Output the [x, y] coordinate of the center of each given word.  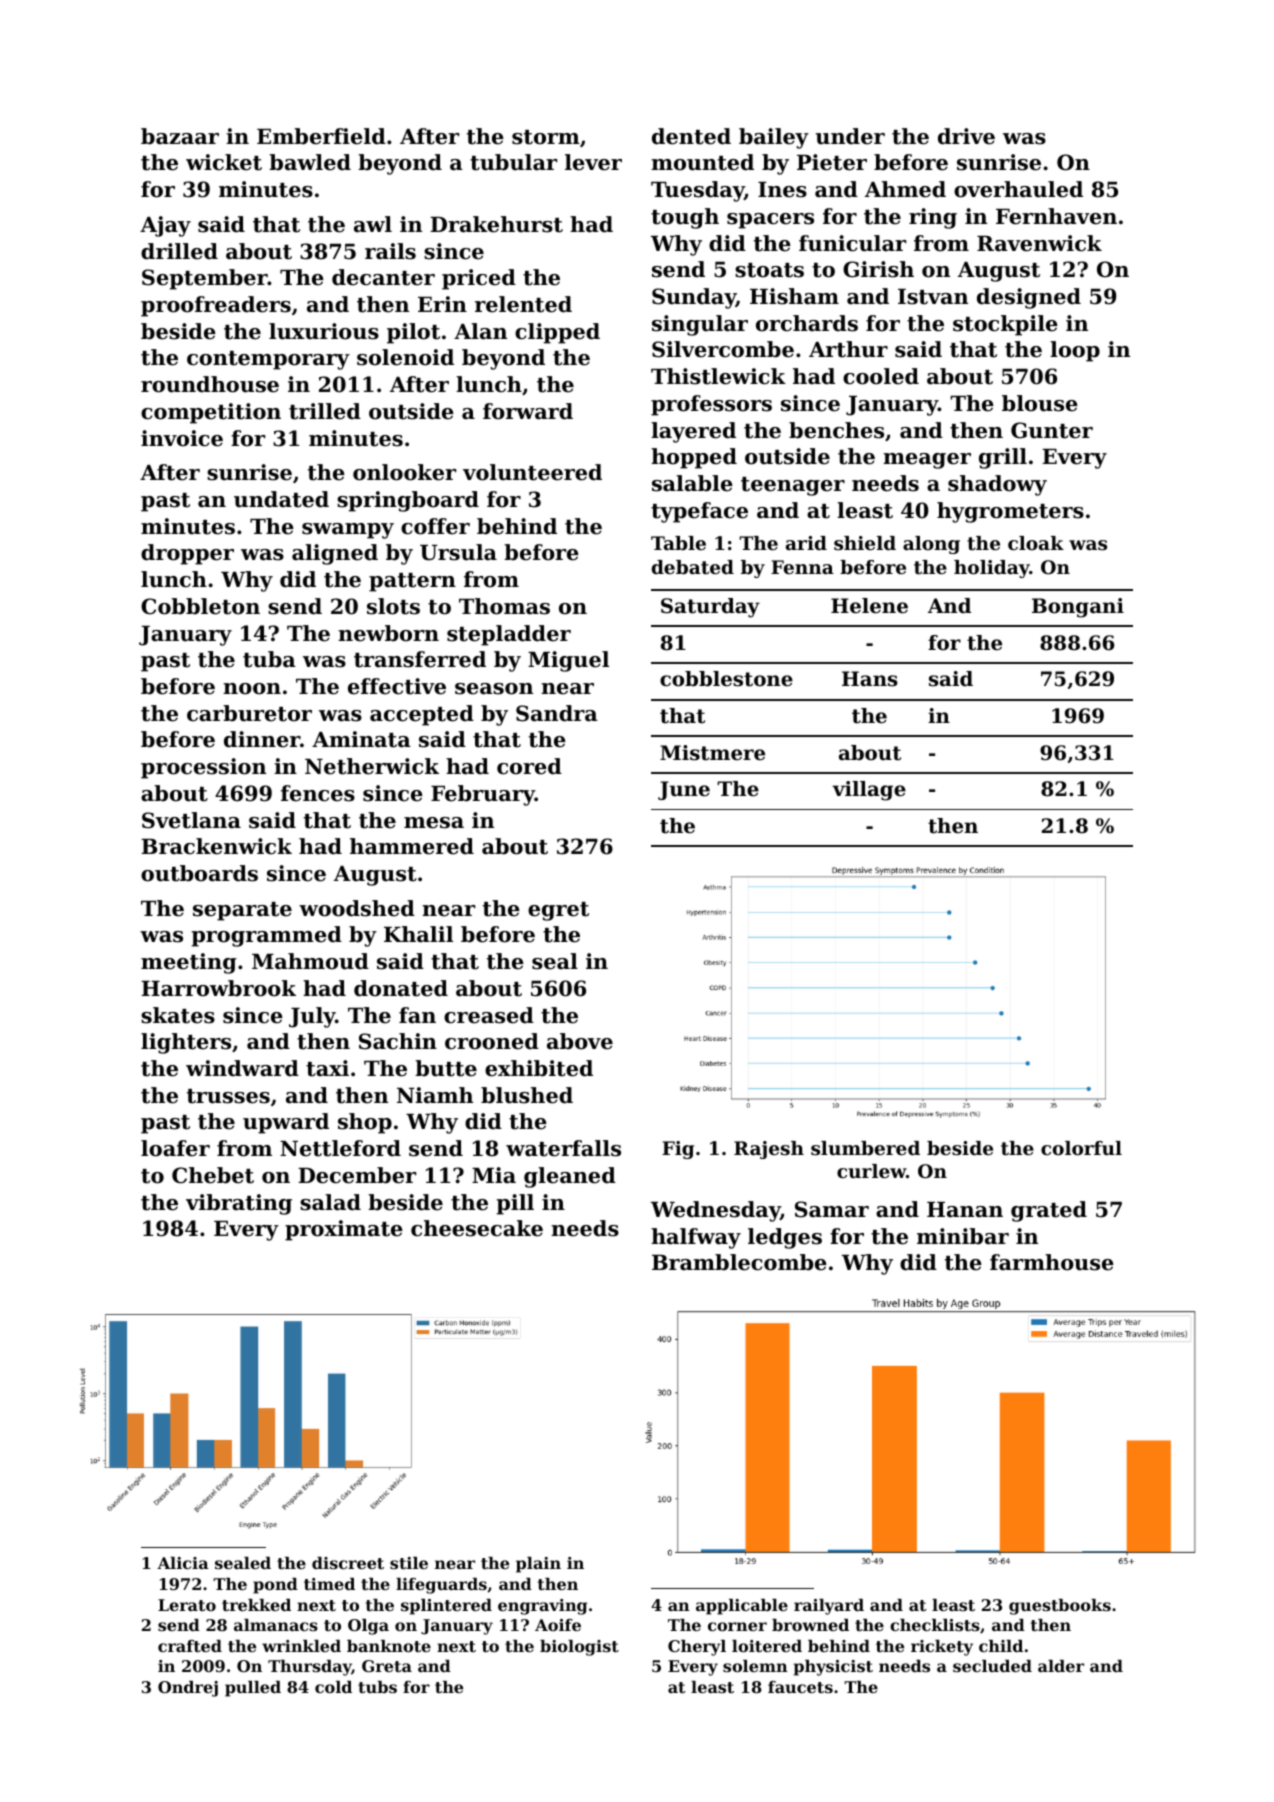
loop [1075, 351]
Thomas [504, 606]
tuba [269, 659]
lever [593, 162]
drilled [179, 251]
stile [409, 1563]
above [580, 1041]
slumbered [865, 1148]
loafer [175, 1148]
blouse [1040, 403]
